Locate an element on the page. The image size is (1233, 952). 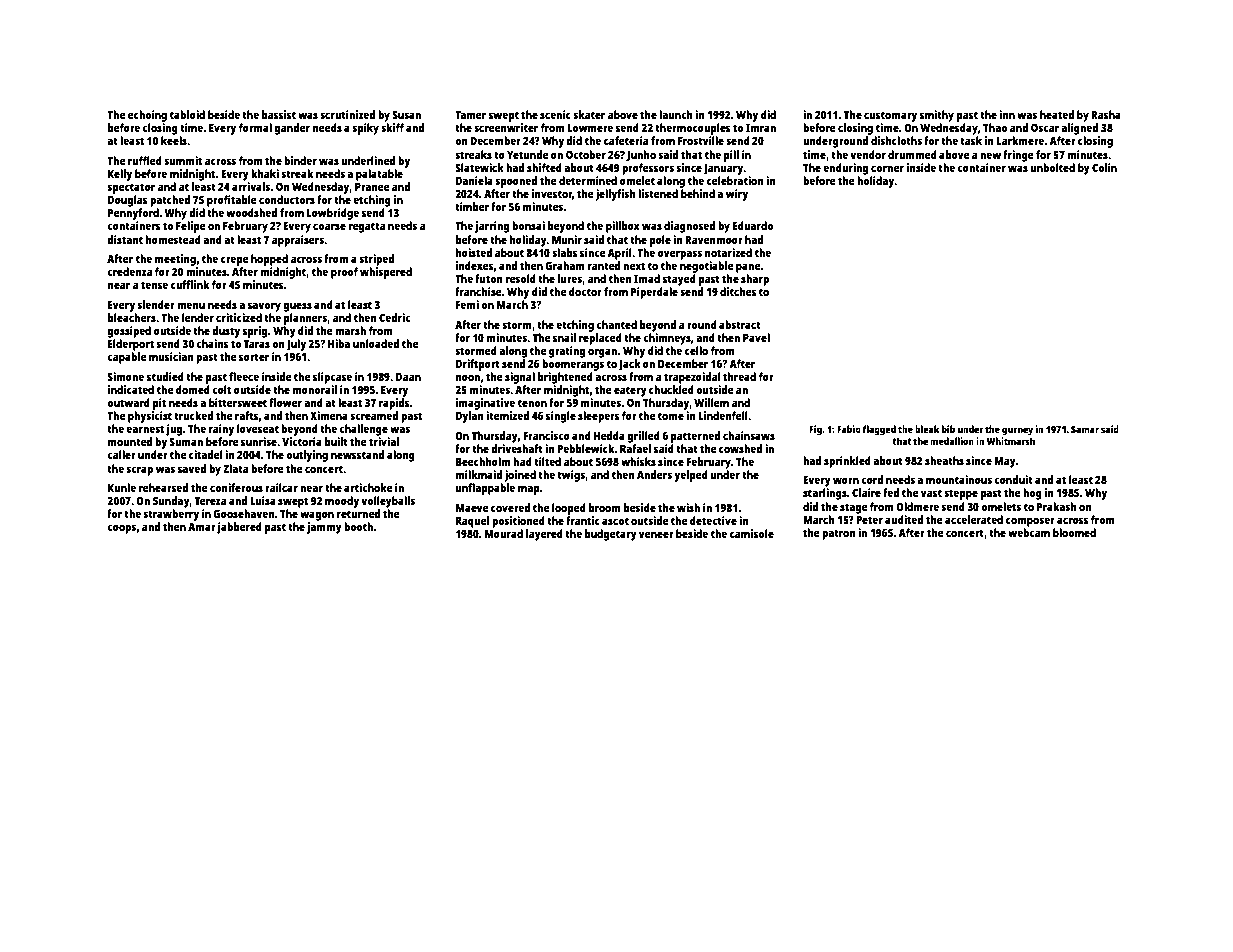
budgetary is located at coordinates (611, 535).
